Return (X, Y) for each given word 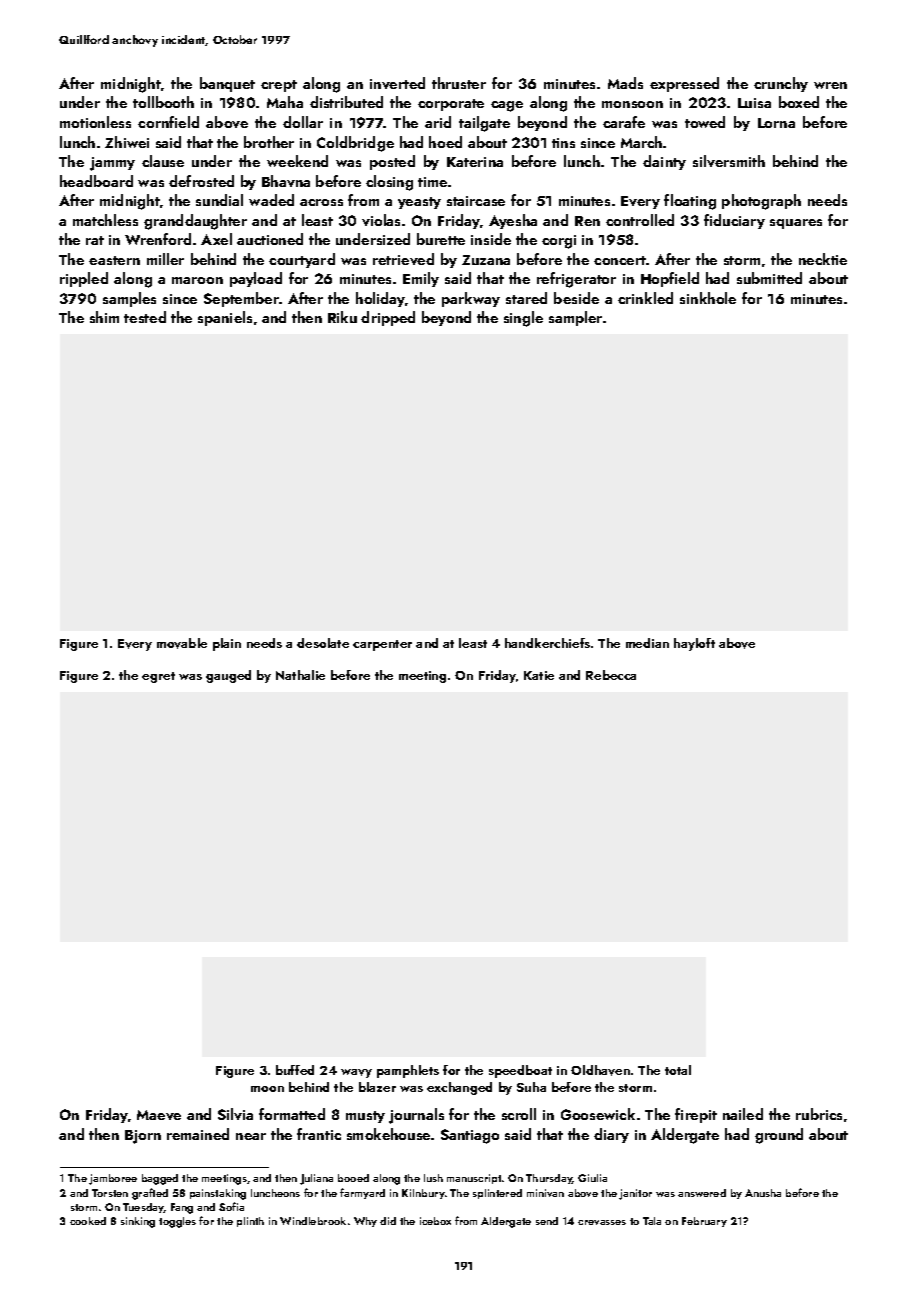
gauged (228, 676)
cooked (88, 1221)
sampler (575, 318)
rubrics (819, 1114)
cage (507, 106)
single (523, 319)
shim (104, 317)
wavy (356, 1073)
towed (705, 122)
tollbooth (163, 102)
